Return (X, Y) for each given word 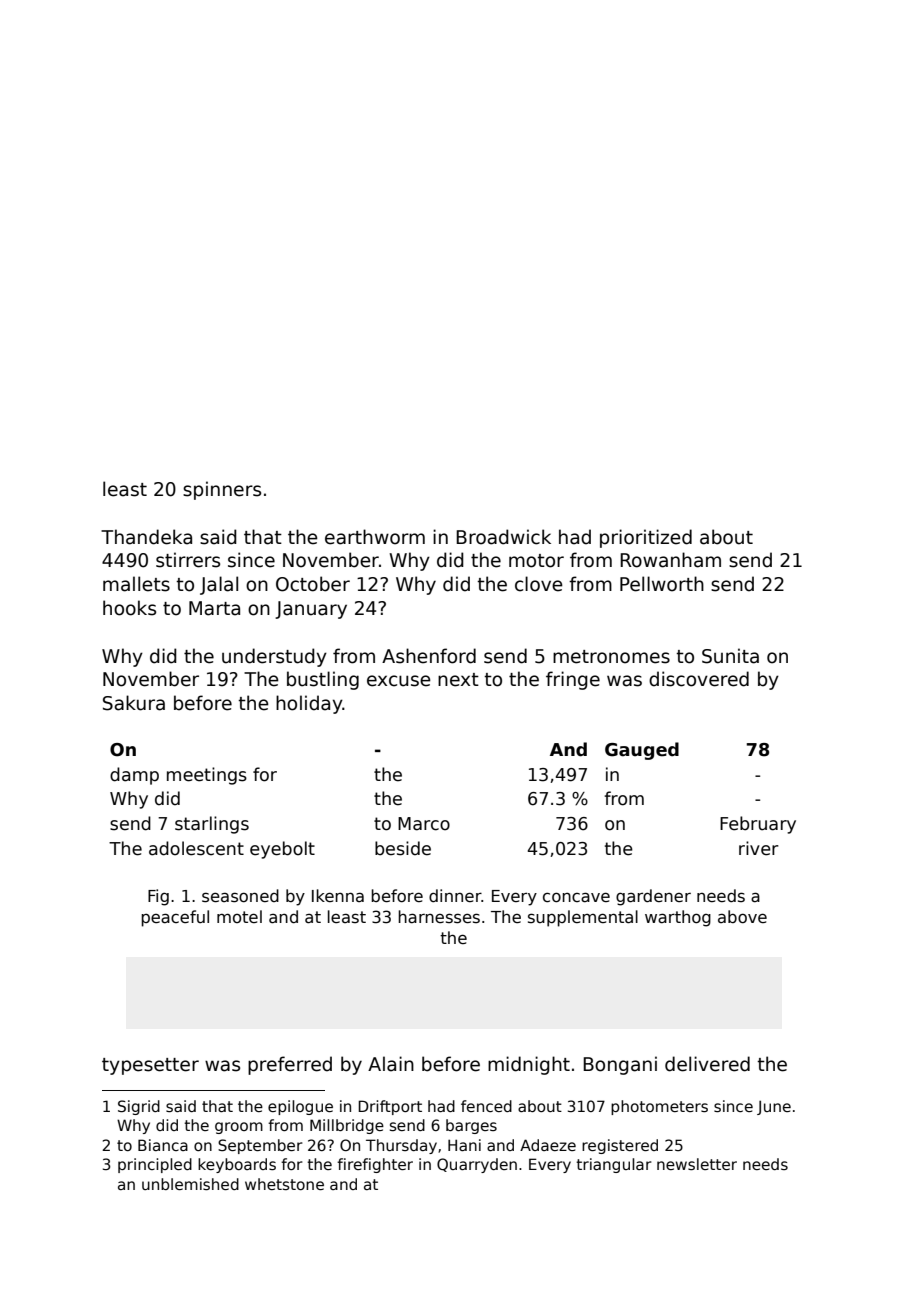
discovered (699, 679)
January (311, 610)
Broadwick (503, 537)
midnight (529, 1065)
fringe (573, 680)
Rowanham (670, 560)
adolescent (196, 848)
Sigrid (139, 1107)
